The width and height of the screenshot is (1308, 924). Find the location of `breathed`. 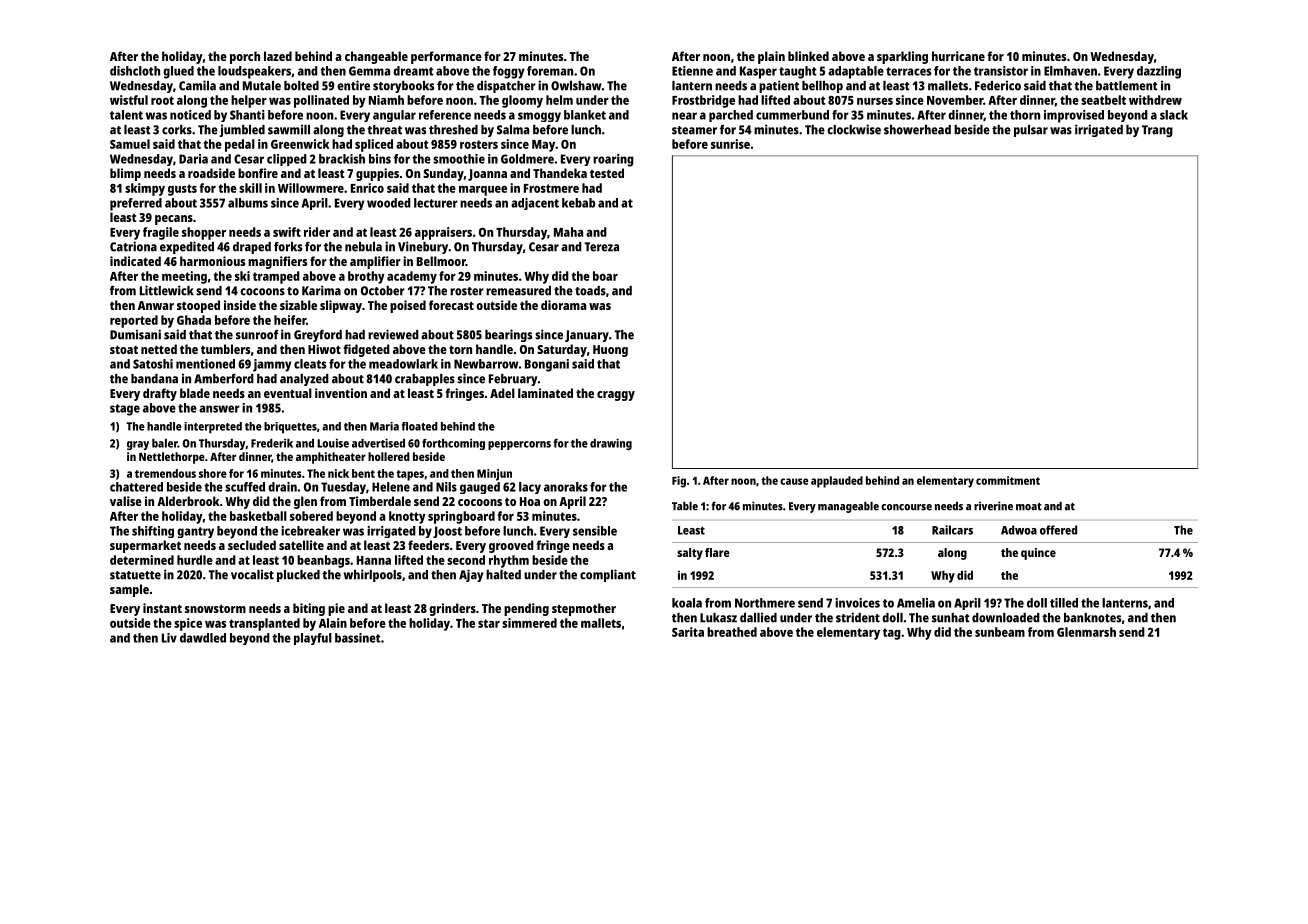

breathed is located at coordinates (732, 632).
